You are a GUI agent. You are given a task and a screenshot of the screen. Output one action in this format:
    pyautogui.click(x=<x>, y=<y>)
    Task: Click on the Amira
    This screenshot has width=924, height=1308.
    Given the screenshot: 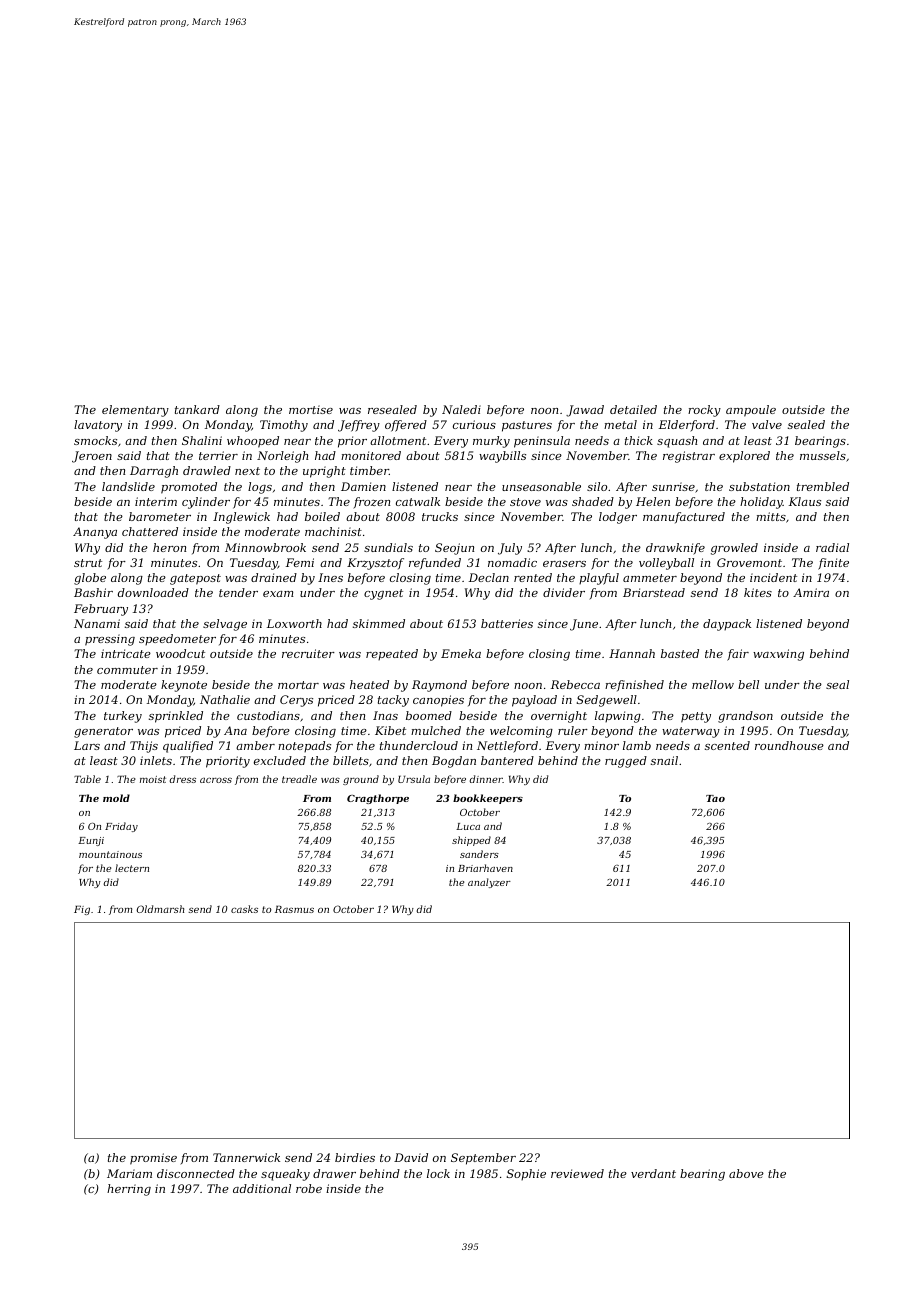 What is the action you would take?
    pyautogui.click(x=811, y=592)
